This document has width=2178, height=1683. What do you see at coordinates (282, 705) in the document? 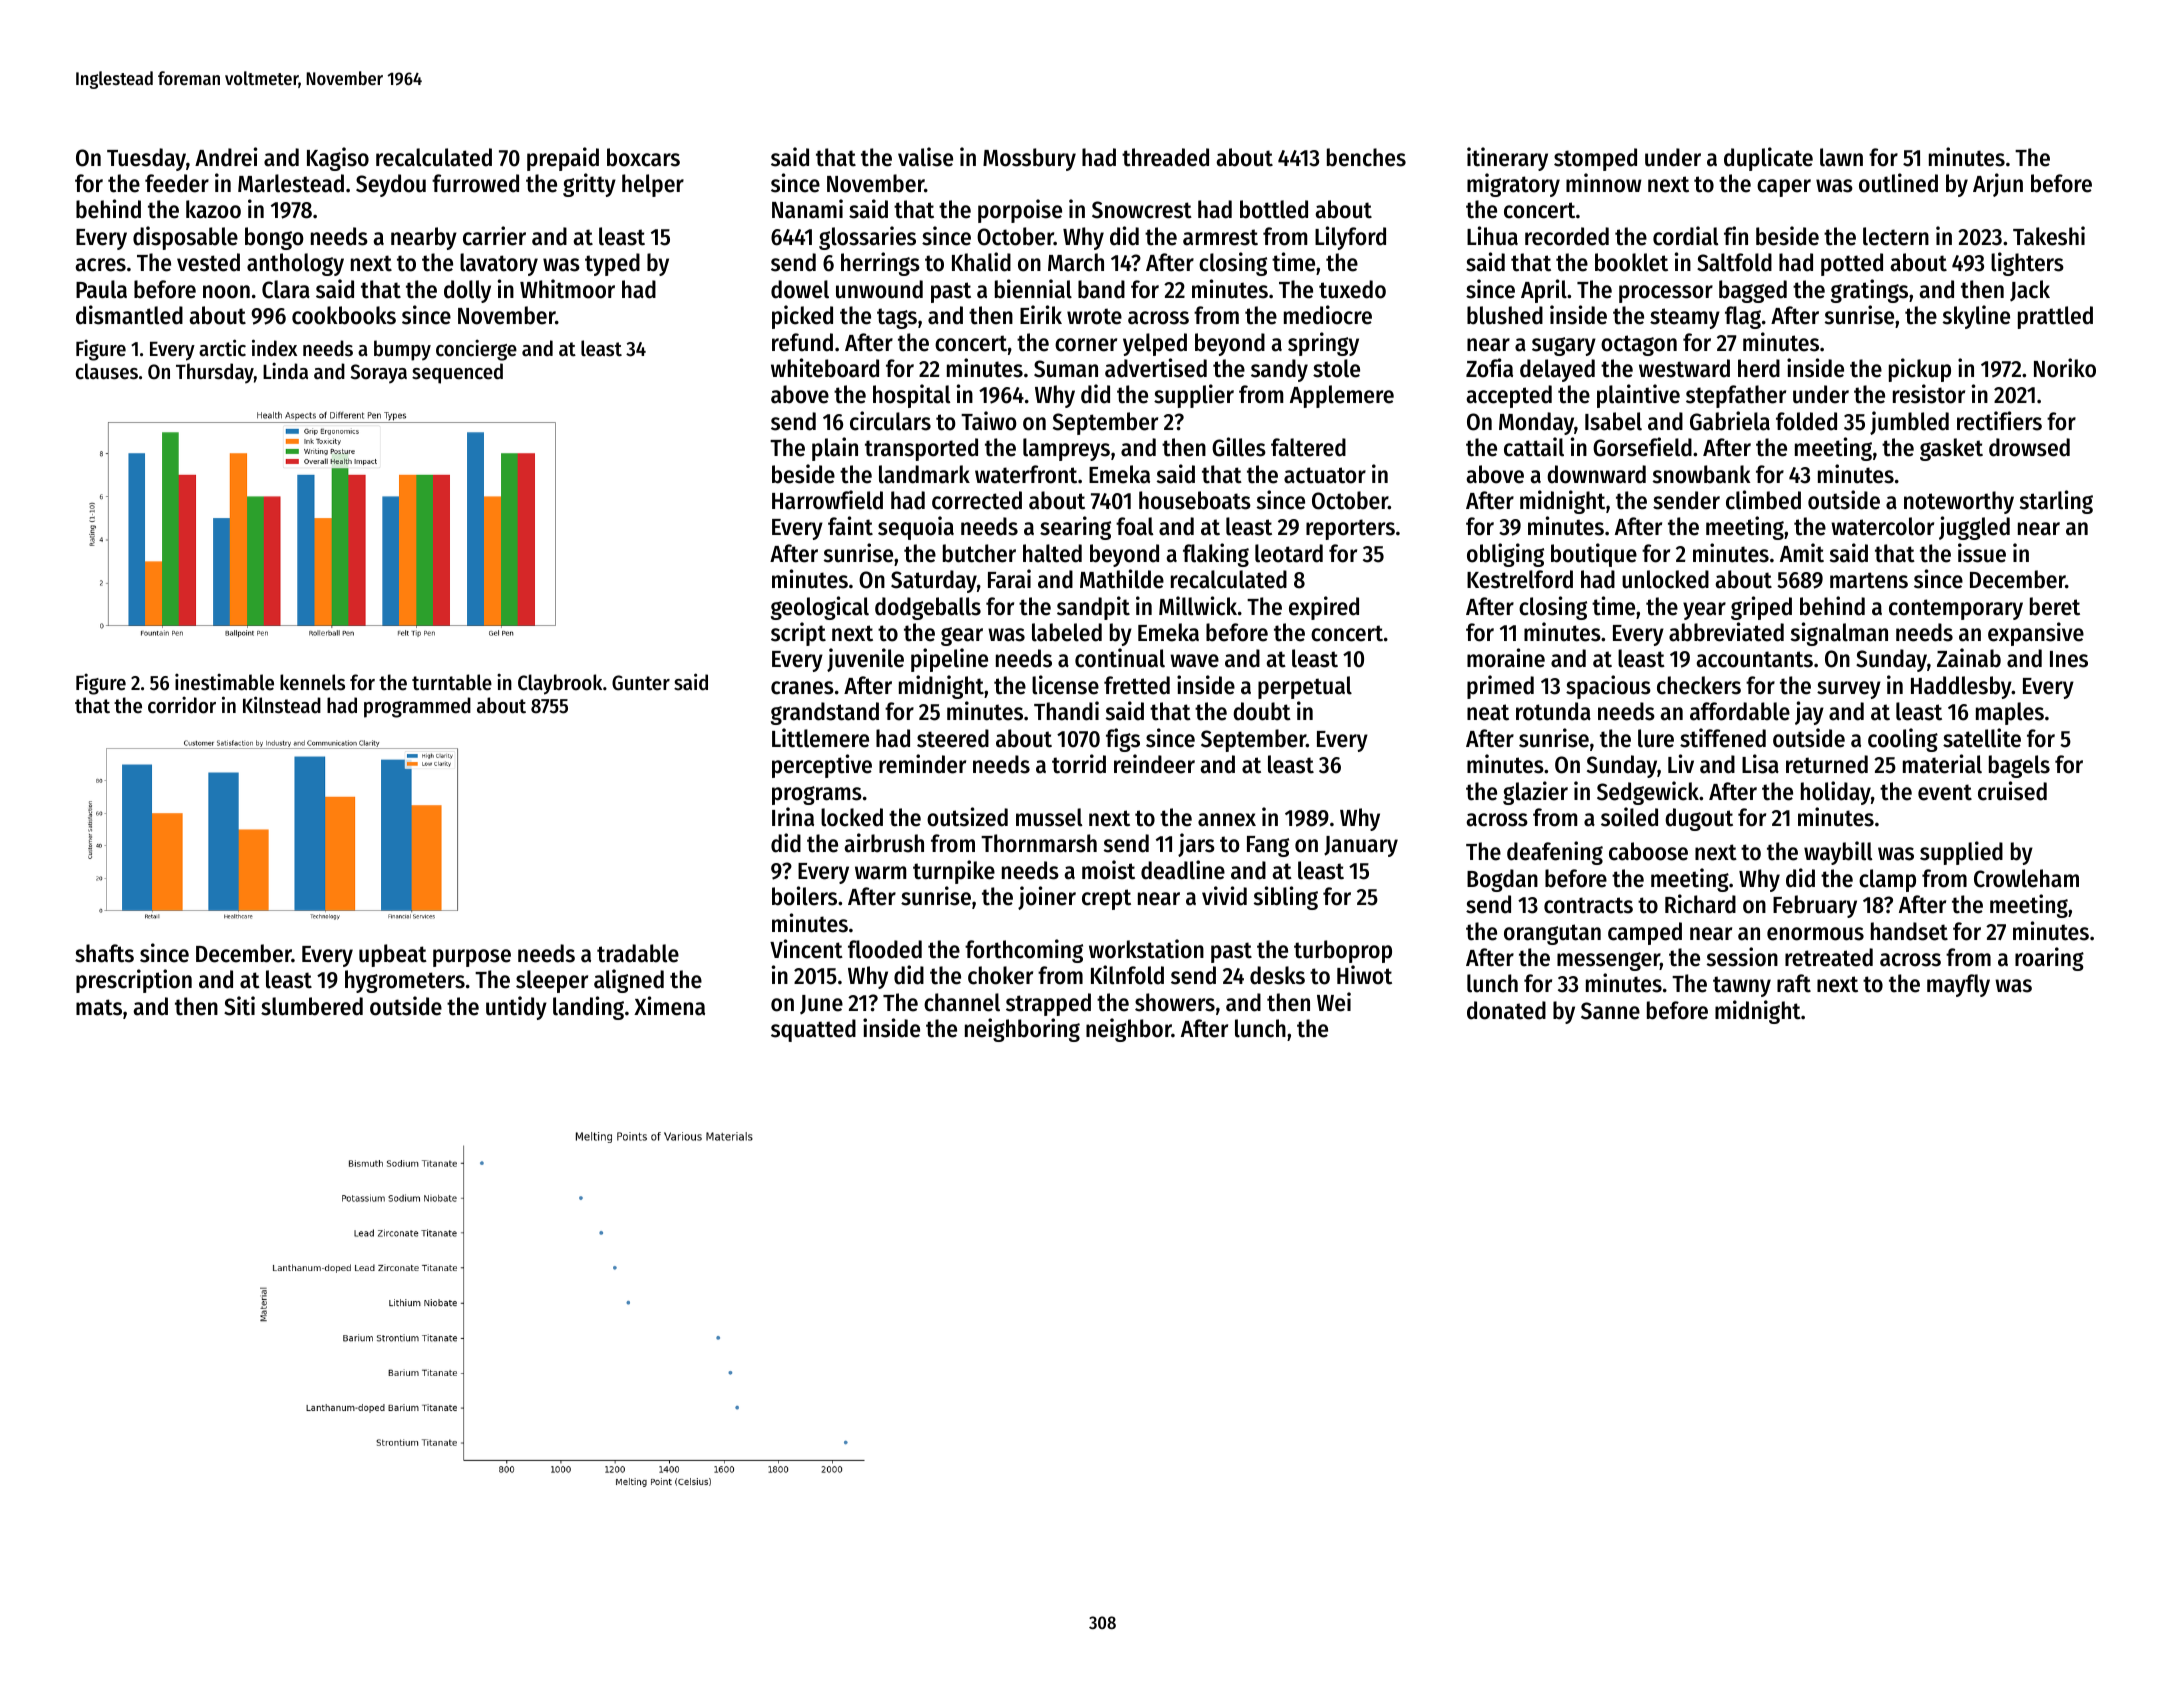
I see `Kilnstead` at bounding box center [282, 705].
